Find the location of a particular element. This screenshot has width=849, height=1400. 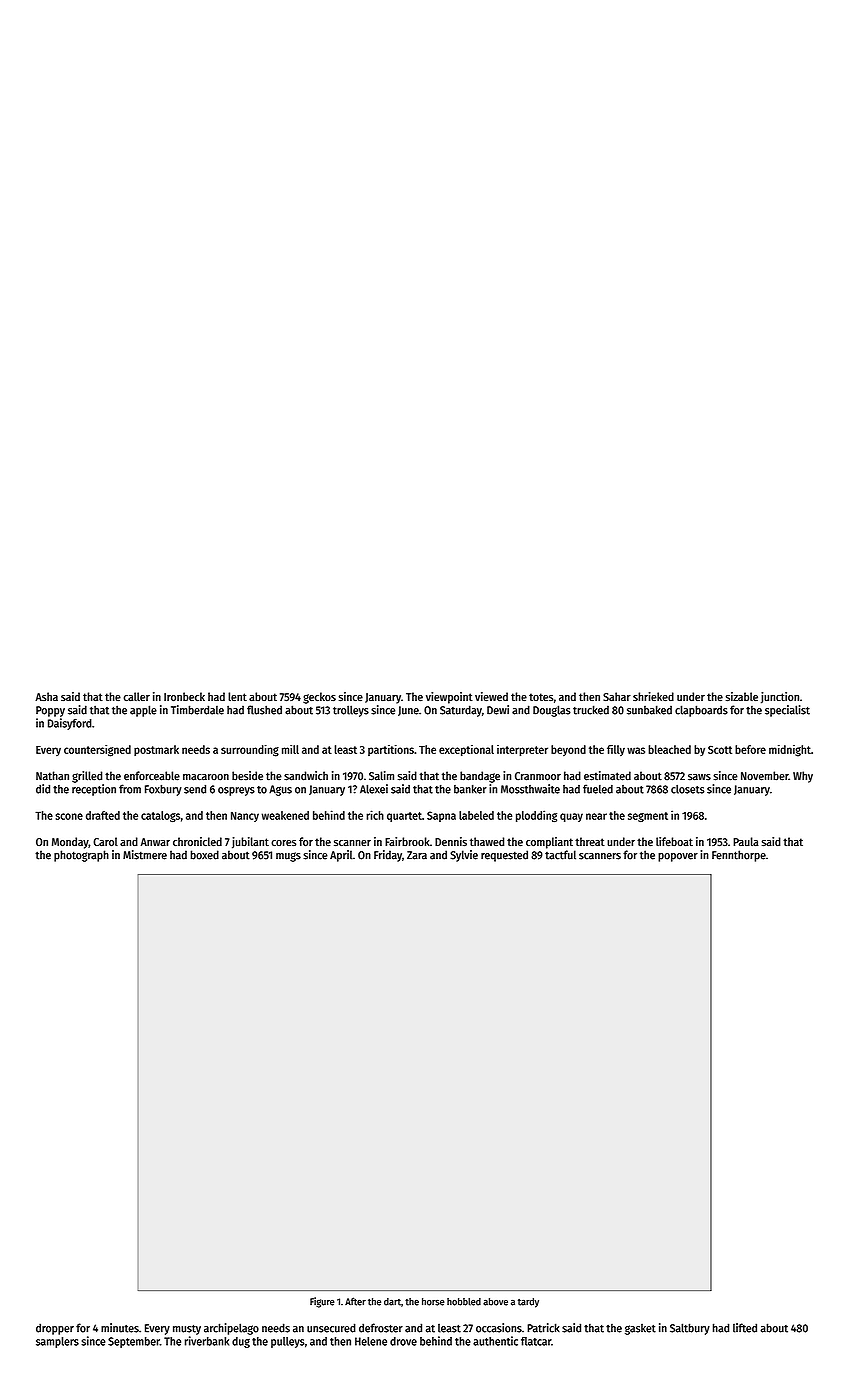

Fennthorpe is located at coordinates (739, 856).
